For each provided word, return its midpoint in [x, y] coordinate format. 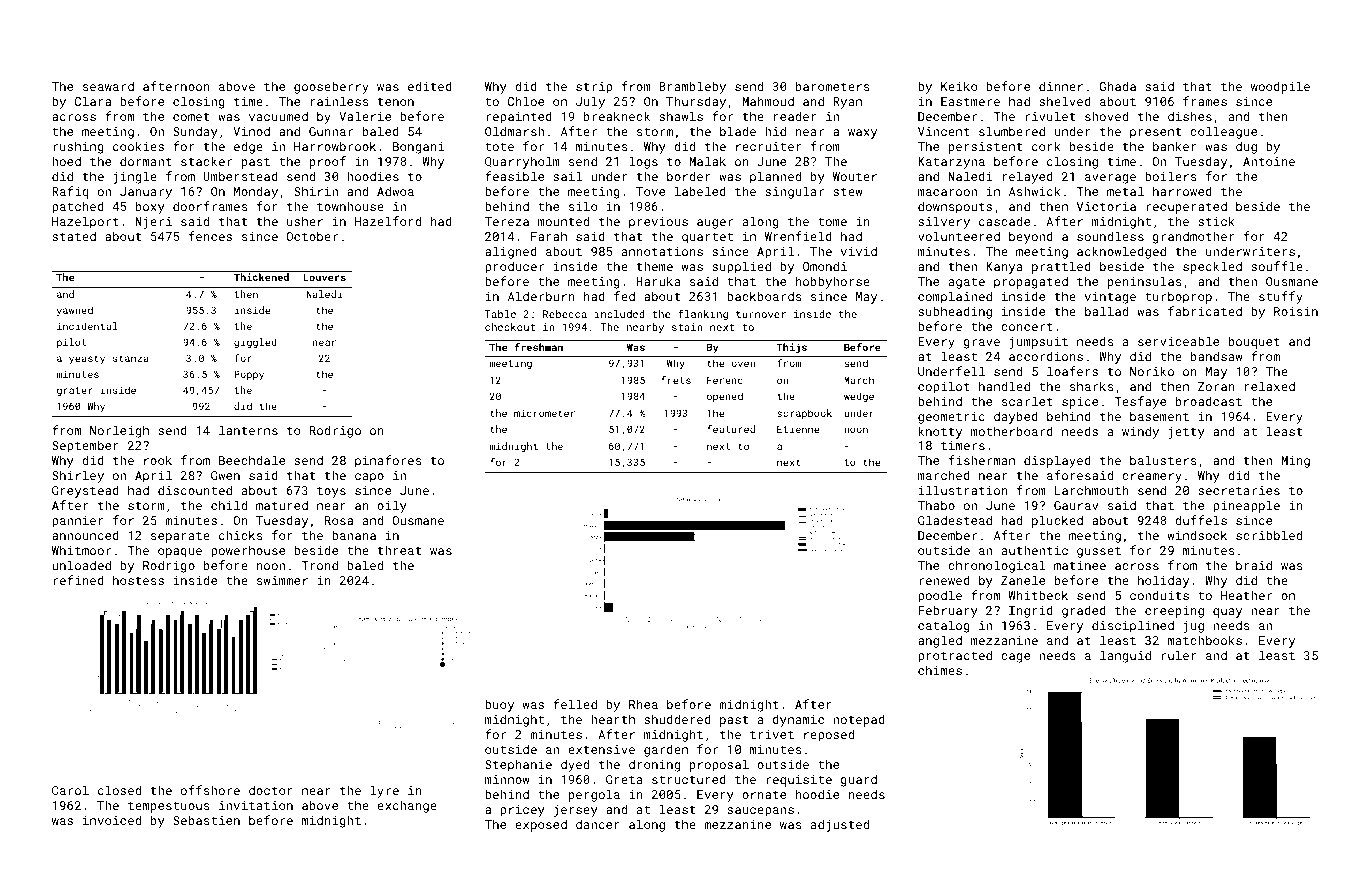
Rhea [643, 704]
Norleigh [119, 431]
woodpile [1280, 87]
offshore [210, 790]
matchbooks [1205, 640]
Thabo [936, 505]
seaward [108, 86]
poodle [940, 596]
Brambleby [692, 87]
